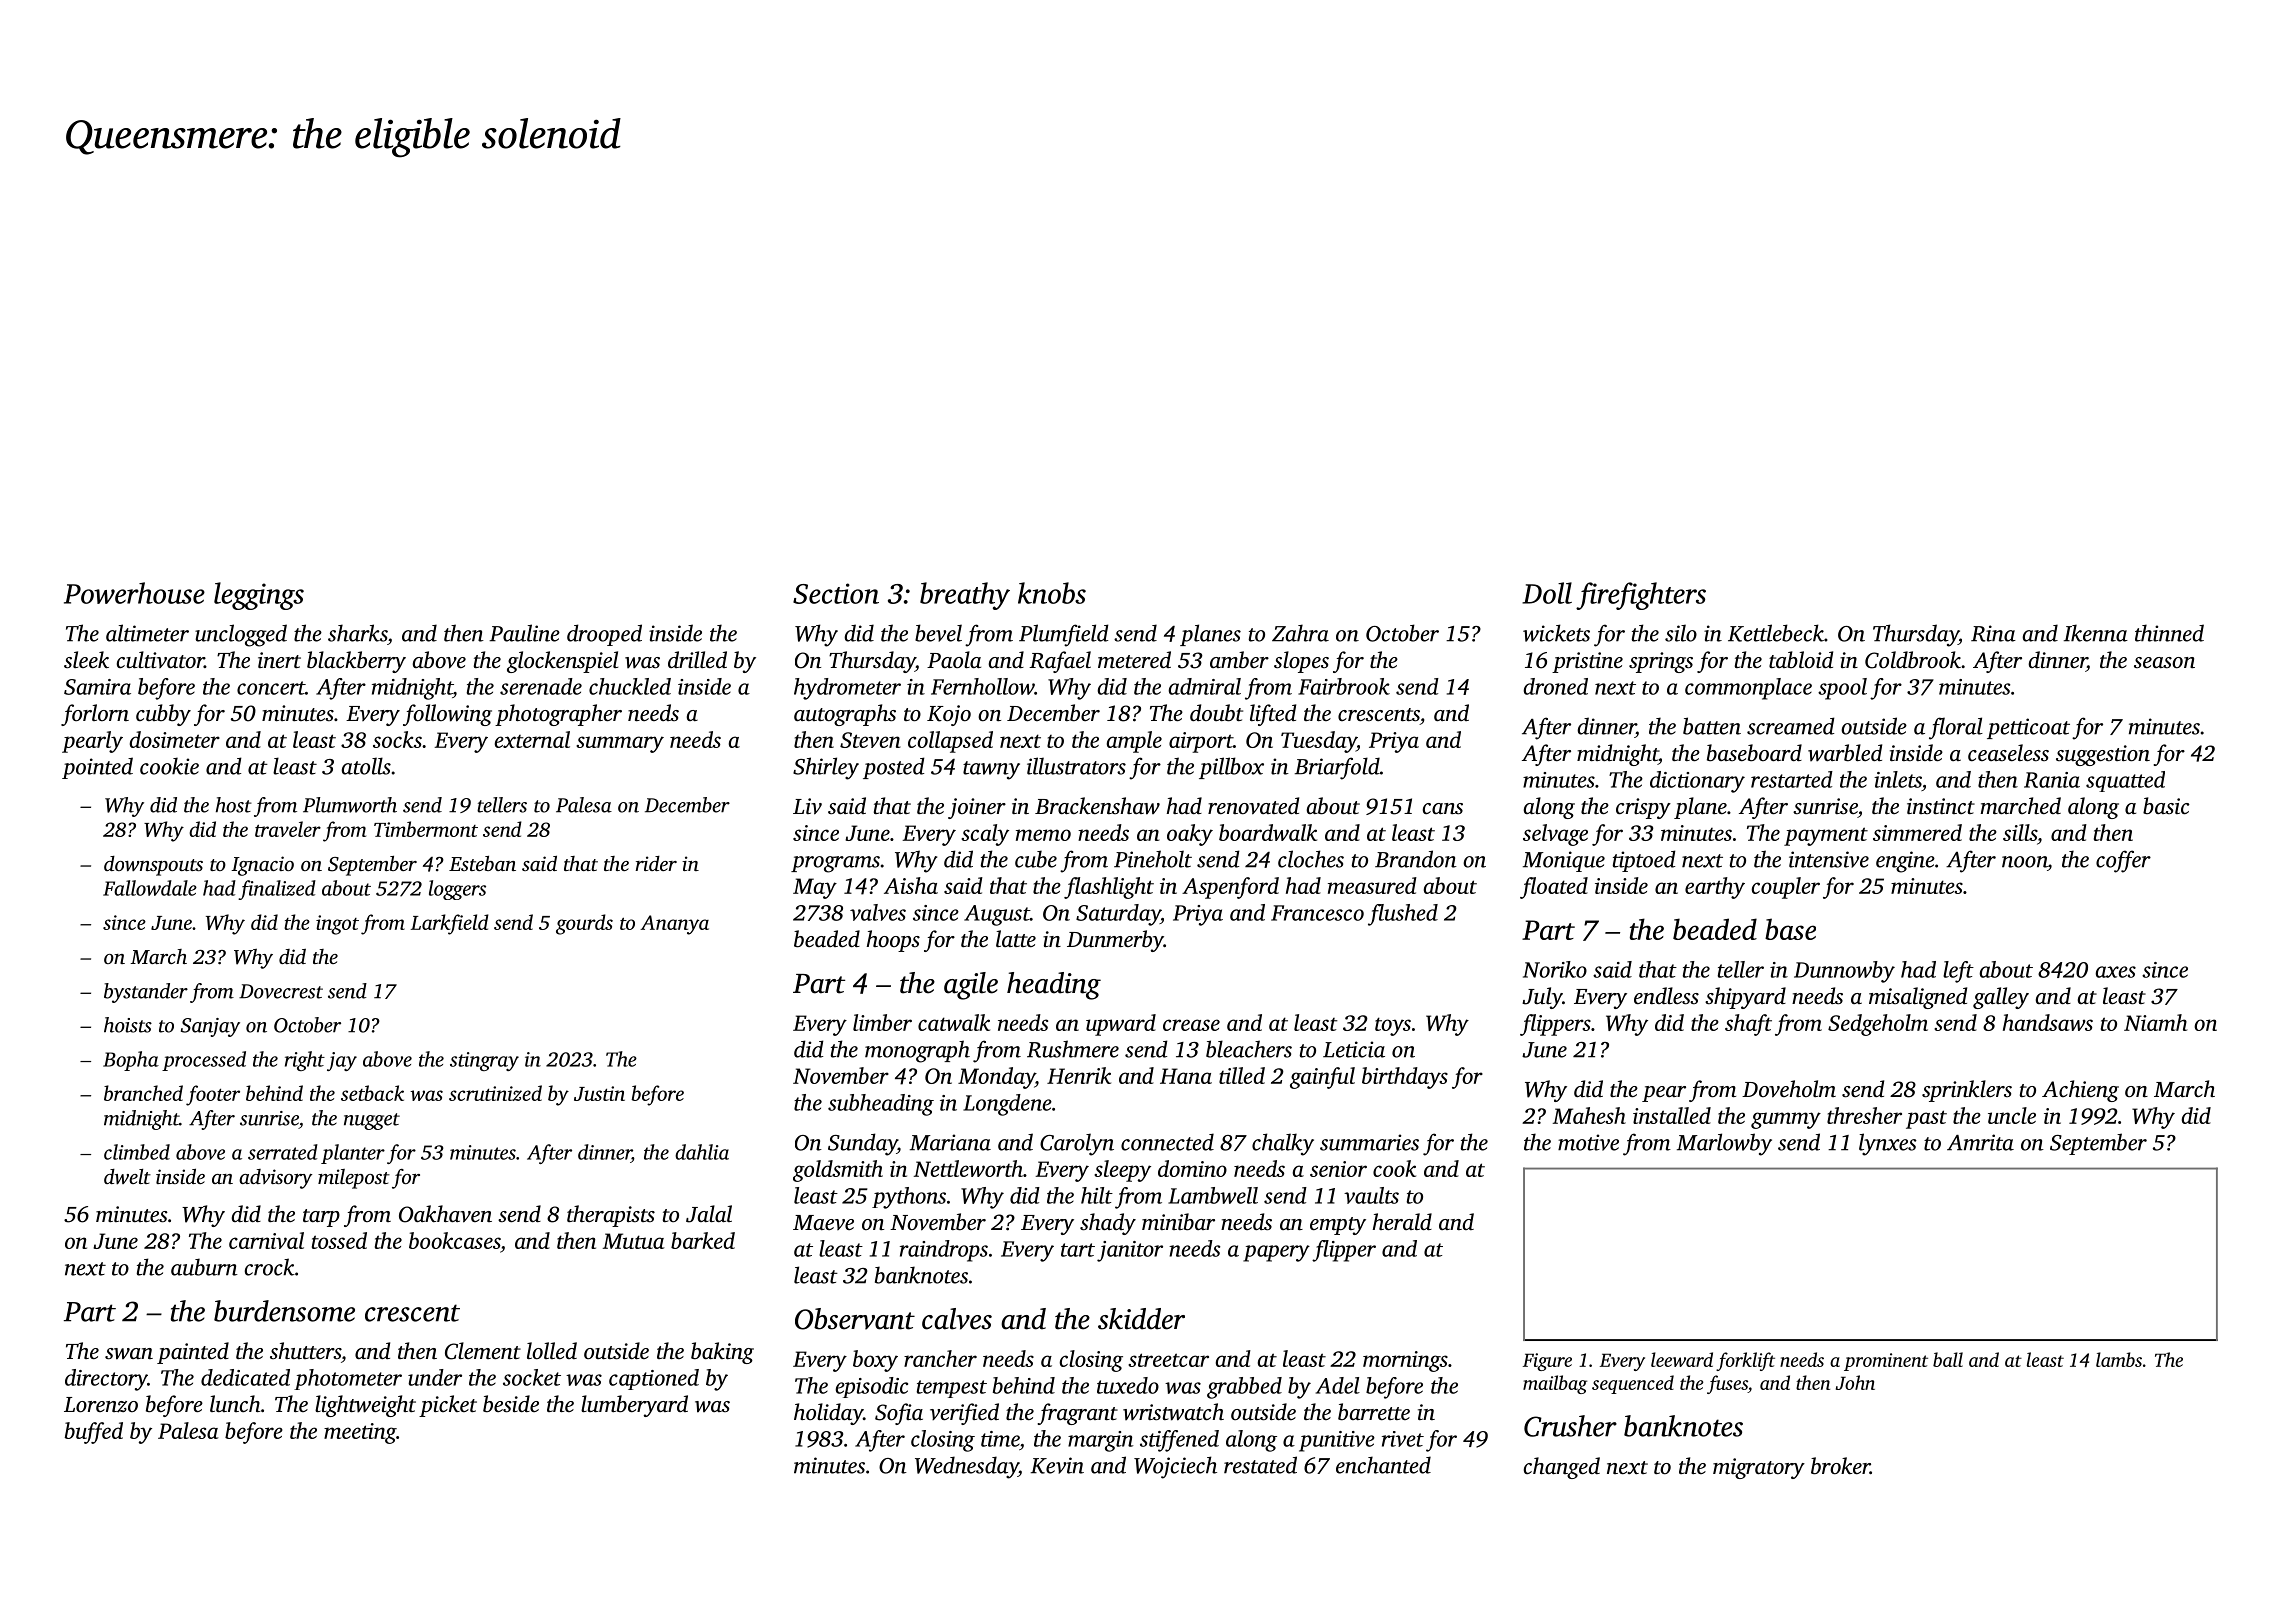  I want to click on crock, so click(270, 1267).
